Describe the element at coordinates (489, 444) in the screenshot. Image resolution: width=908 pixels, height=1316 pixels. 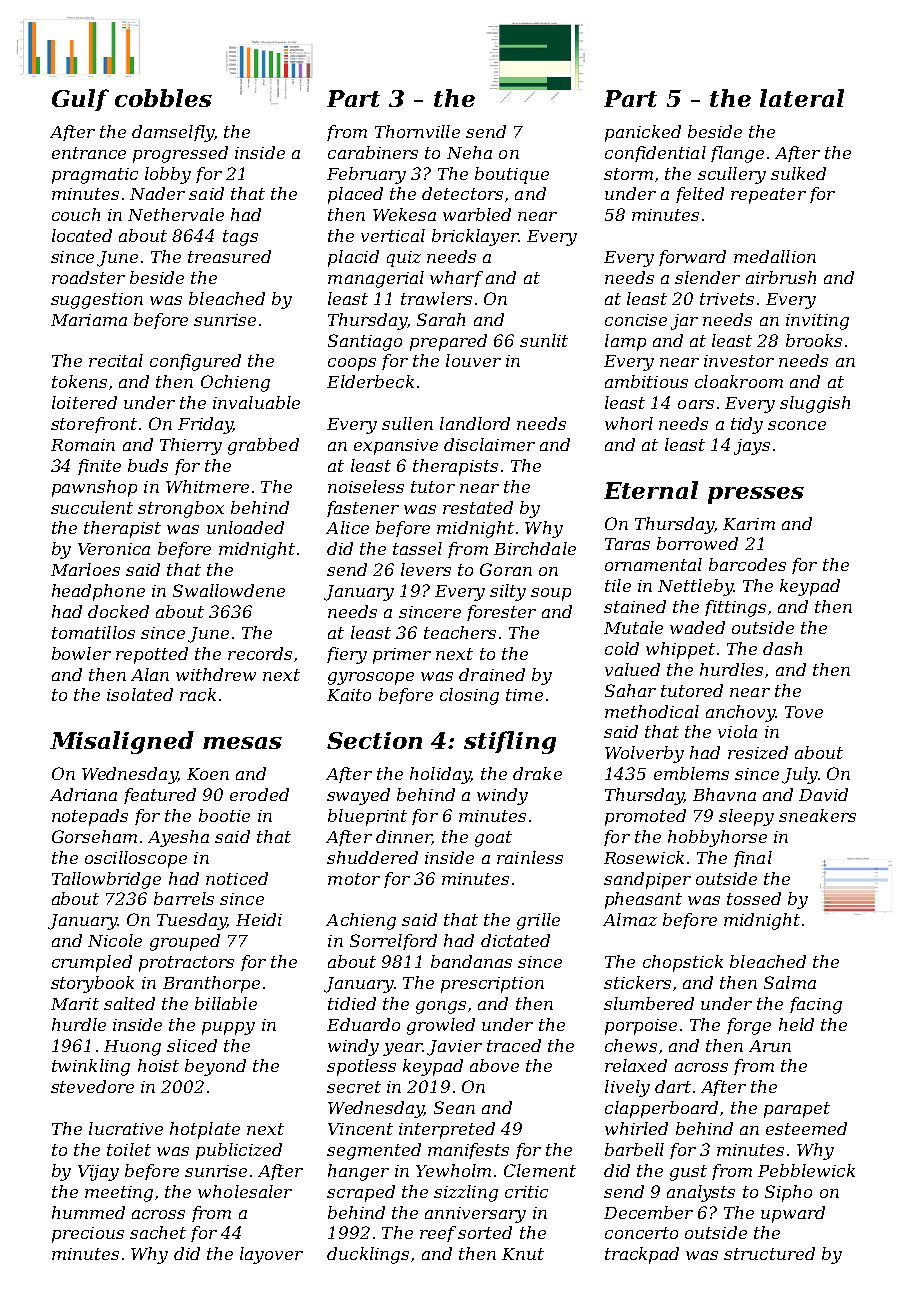
I see `disclaimer` at that location.
